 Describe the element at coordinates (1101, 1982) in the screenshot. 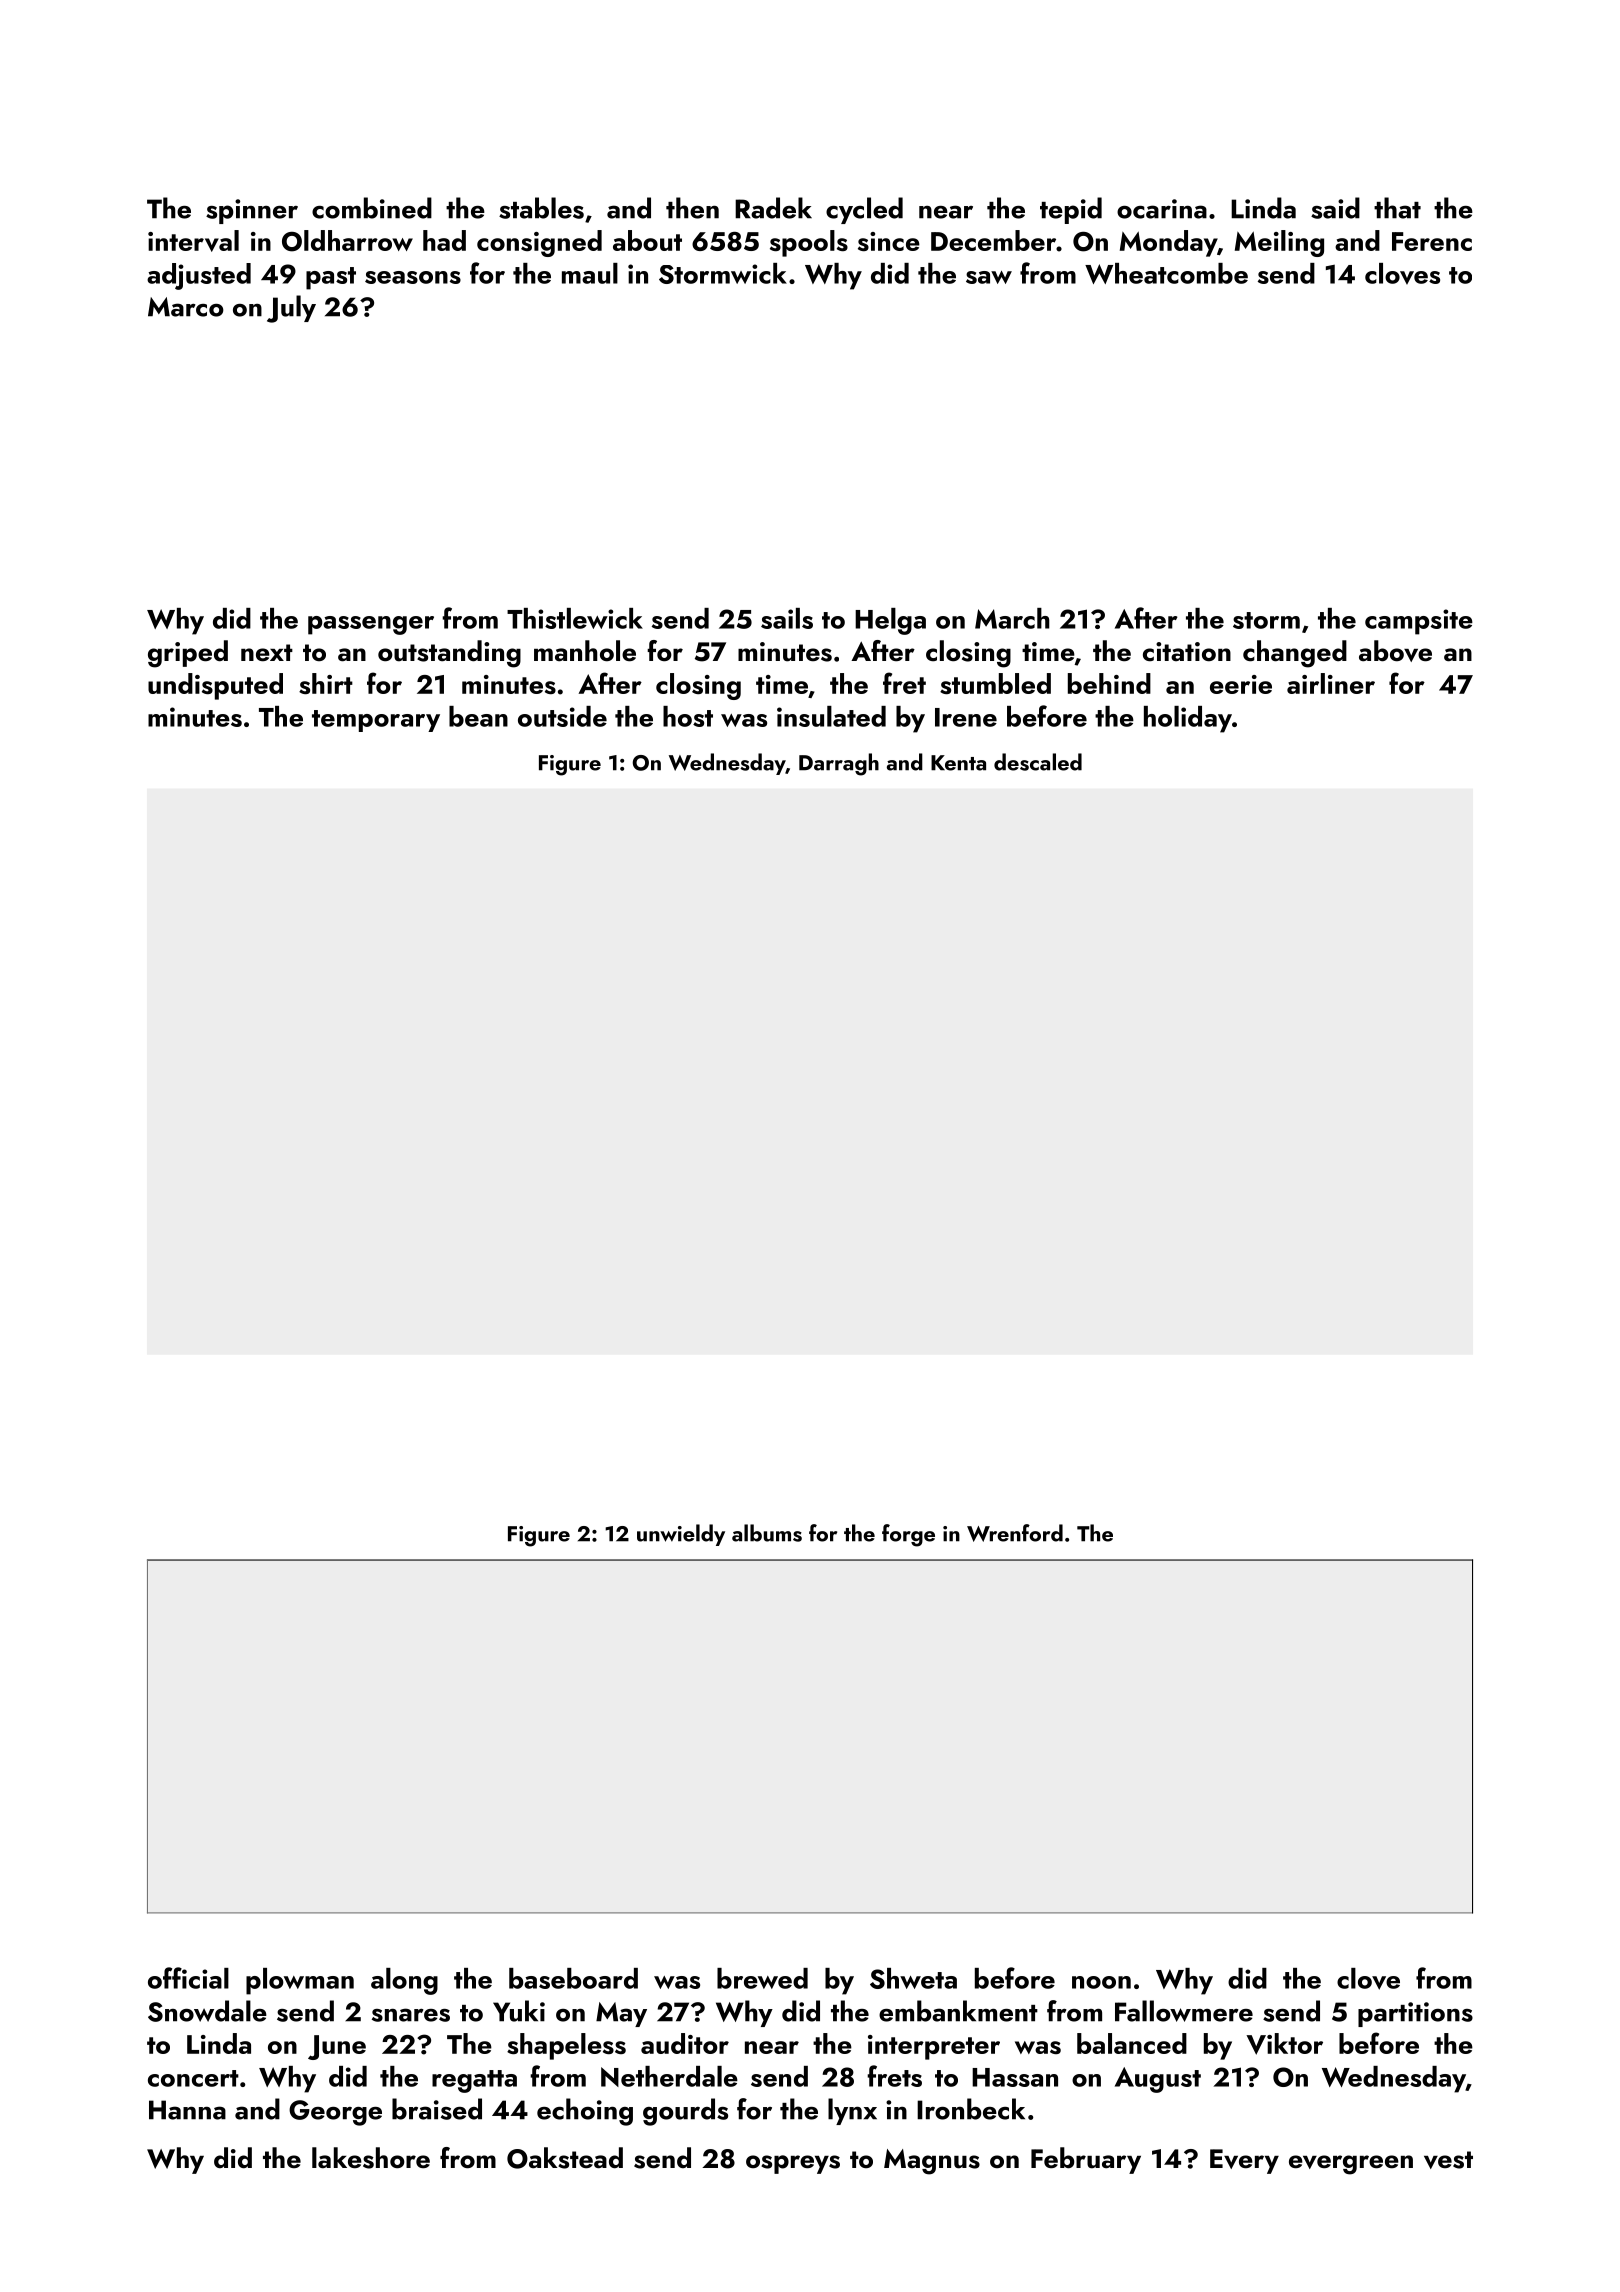

I see `noon` at that location.
